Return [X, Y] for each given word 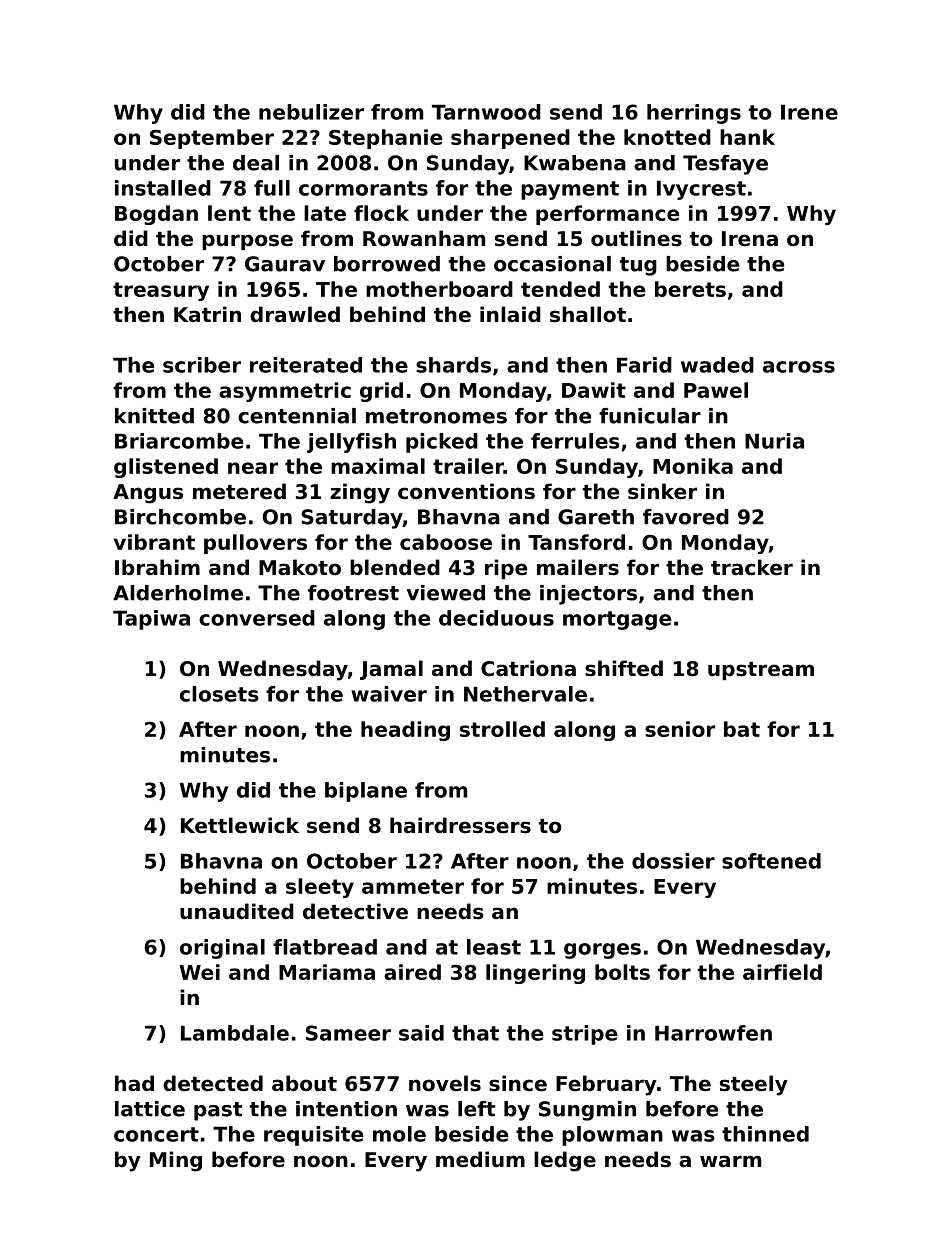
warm [730, 1161]
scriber [202, 365]
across [799, 367]
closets [219, 694]
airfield [782, 972]
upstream [761, 671]
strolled [502, 729]
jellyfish [351, 443]
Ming [176, 1161]
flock [381, 213]
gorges [602, 951]
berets [690, 289]
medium [480, 1159]
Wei [199, 972]
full [272, 188]
